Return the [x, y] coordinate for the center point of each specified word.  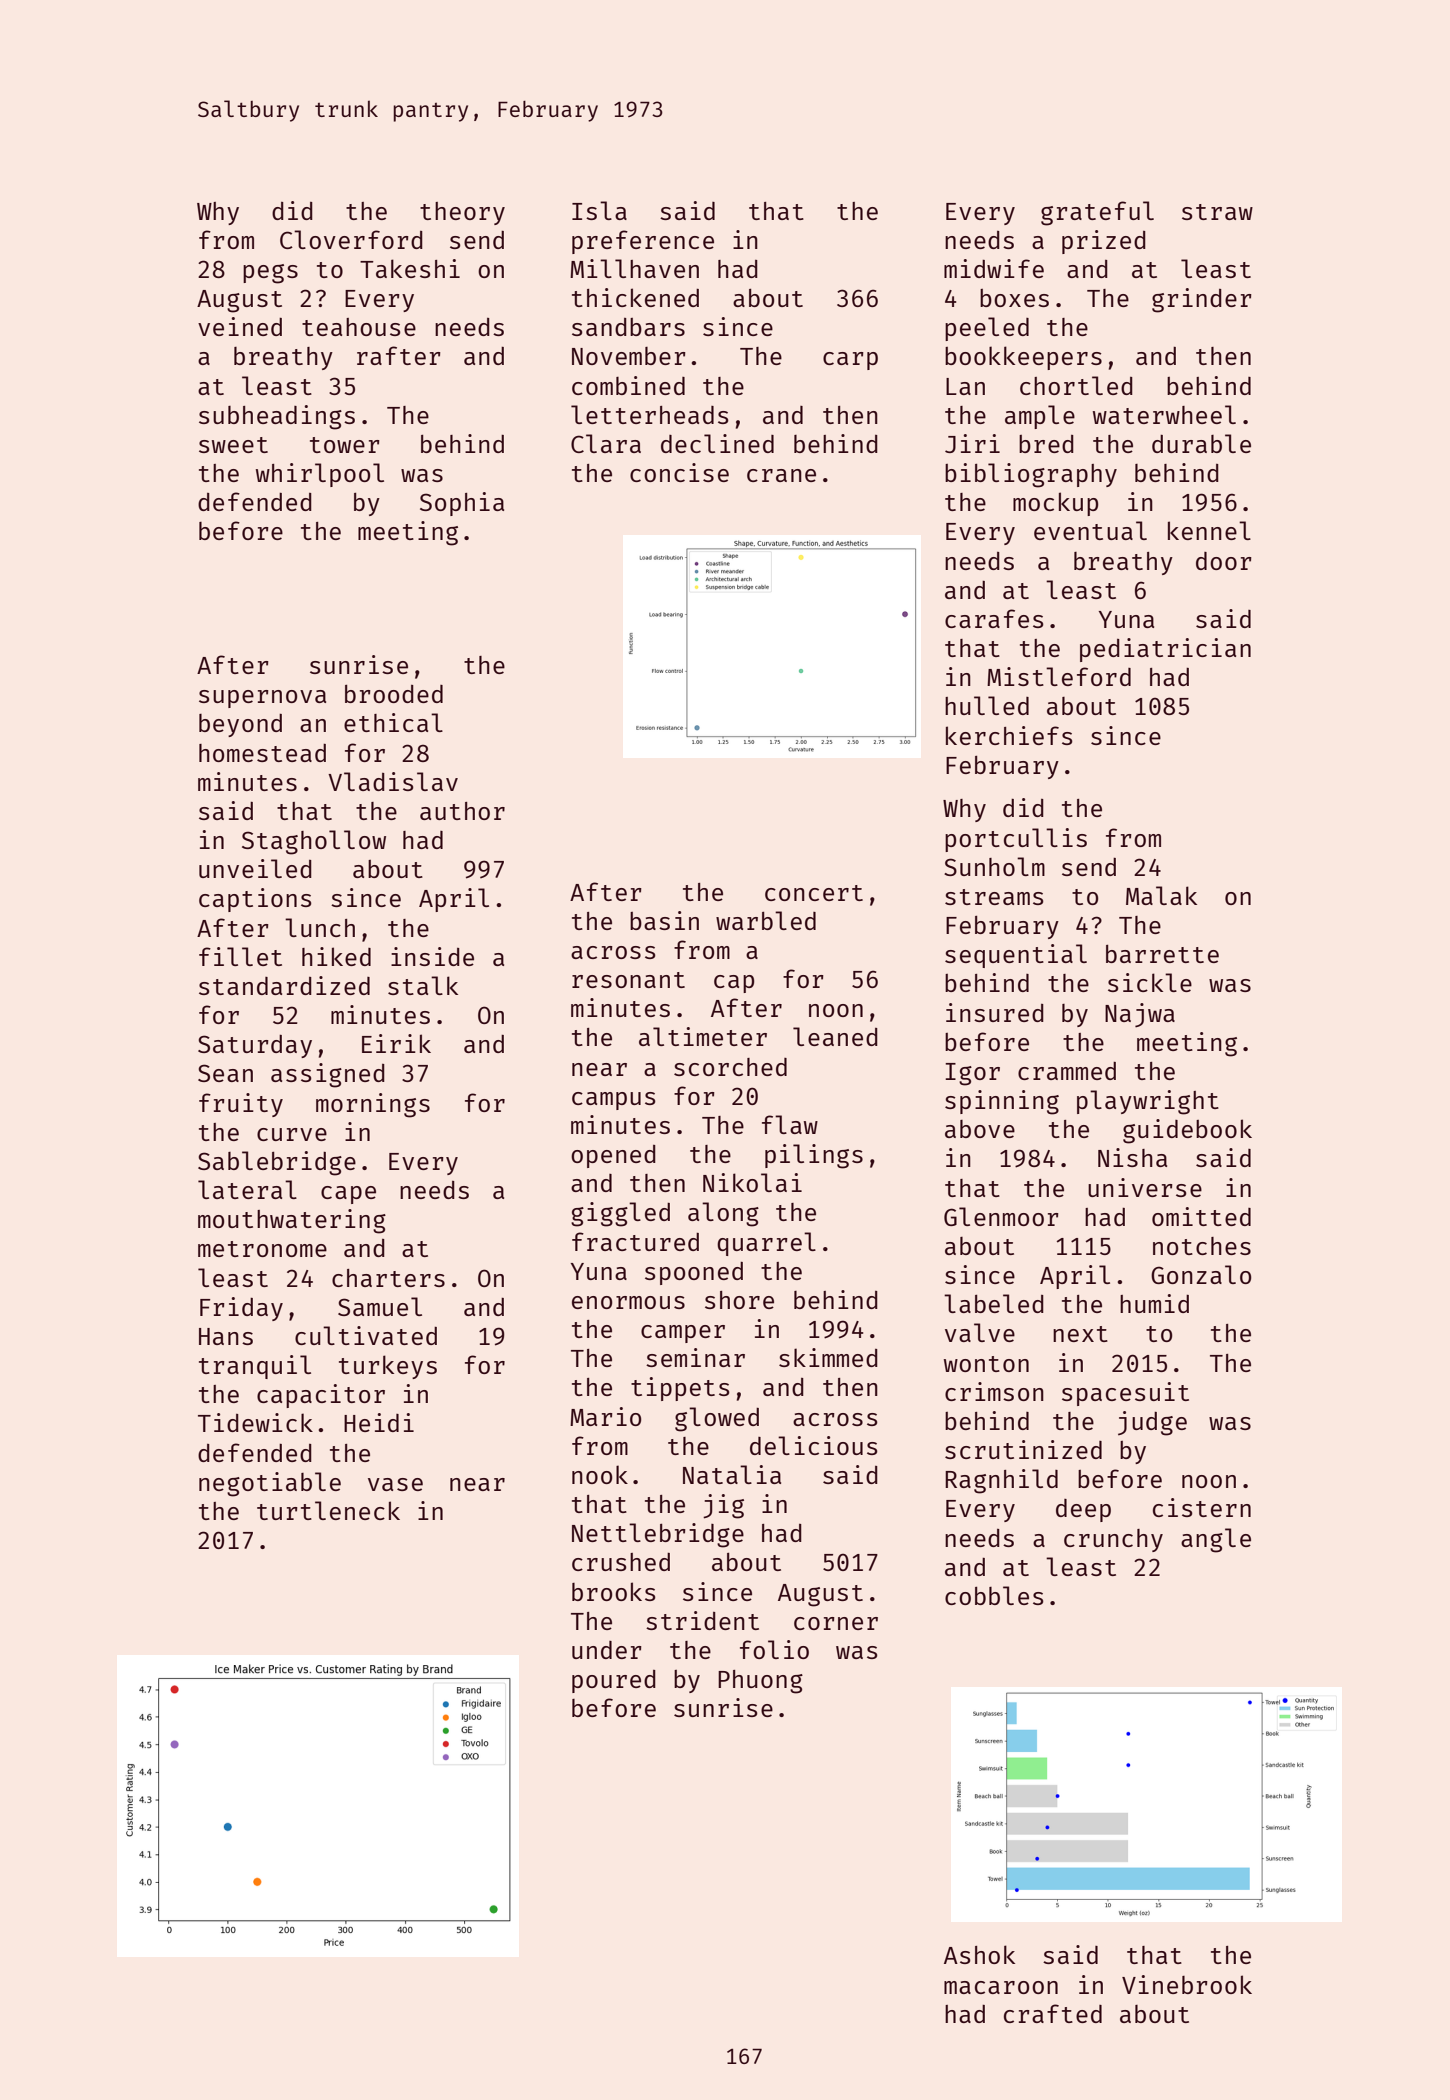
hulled [987, 705]
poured [614, 1681]
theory [462, 213]
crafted [1053, 2013]
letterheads [650, 414]
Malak [1161, 895]
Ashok [979, 1954]
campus [614, 1101]
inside [432, 956]
